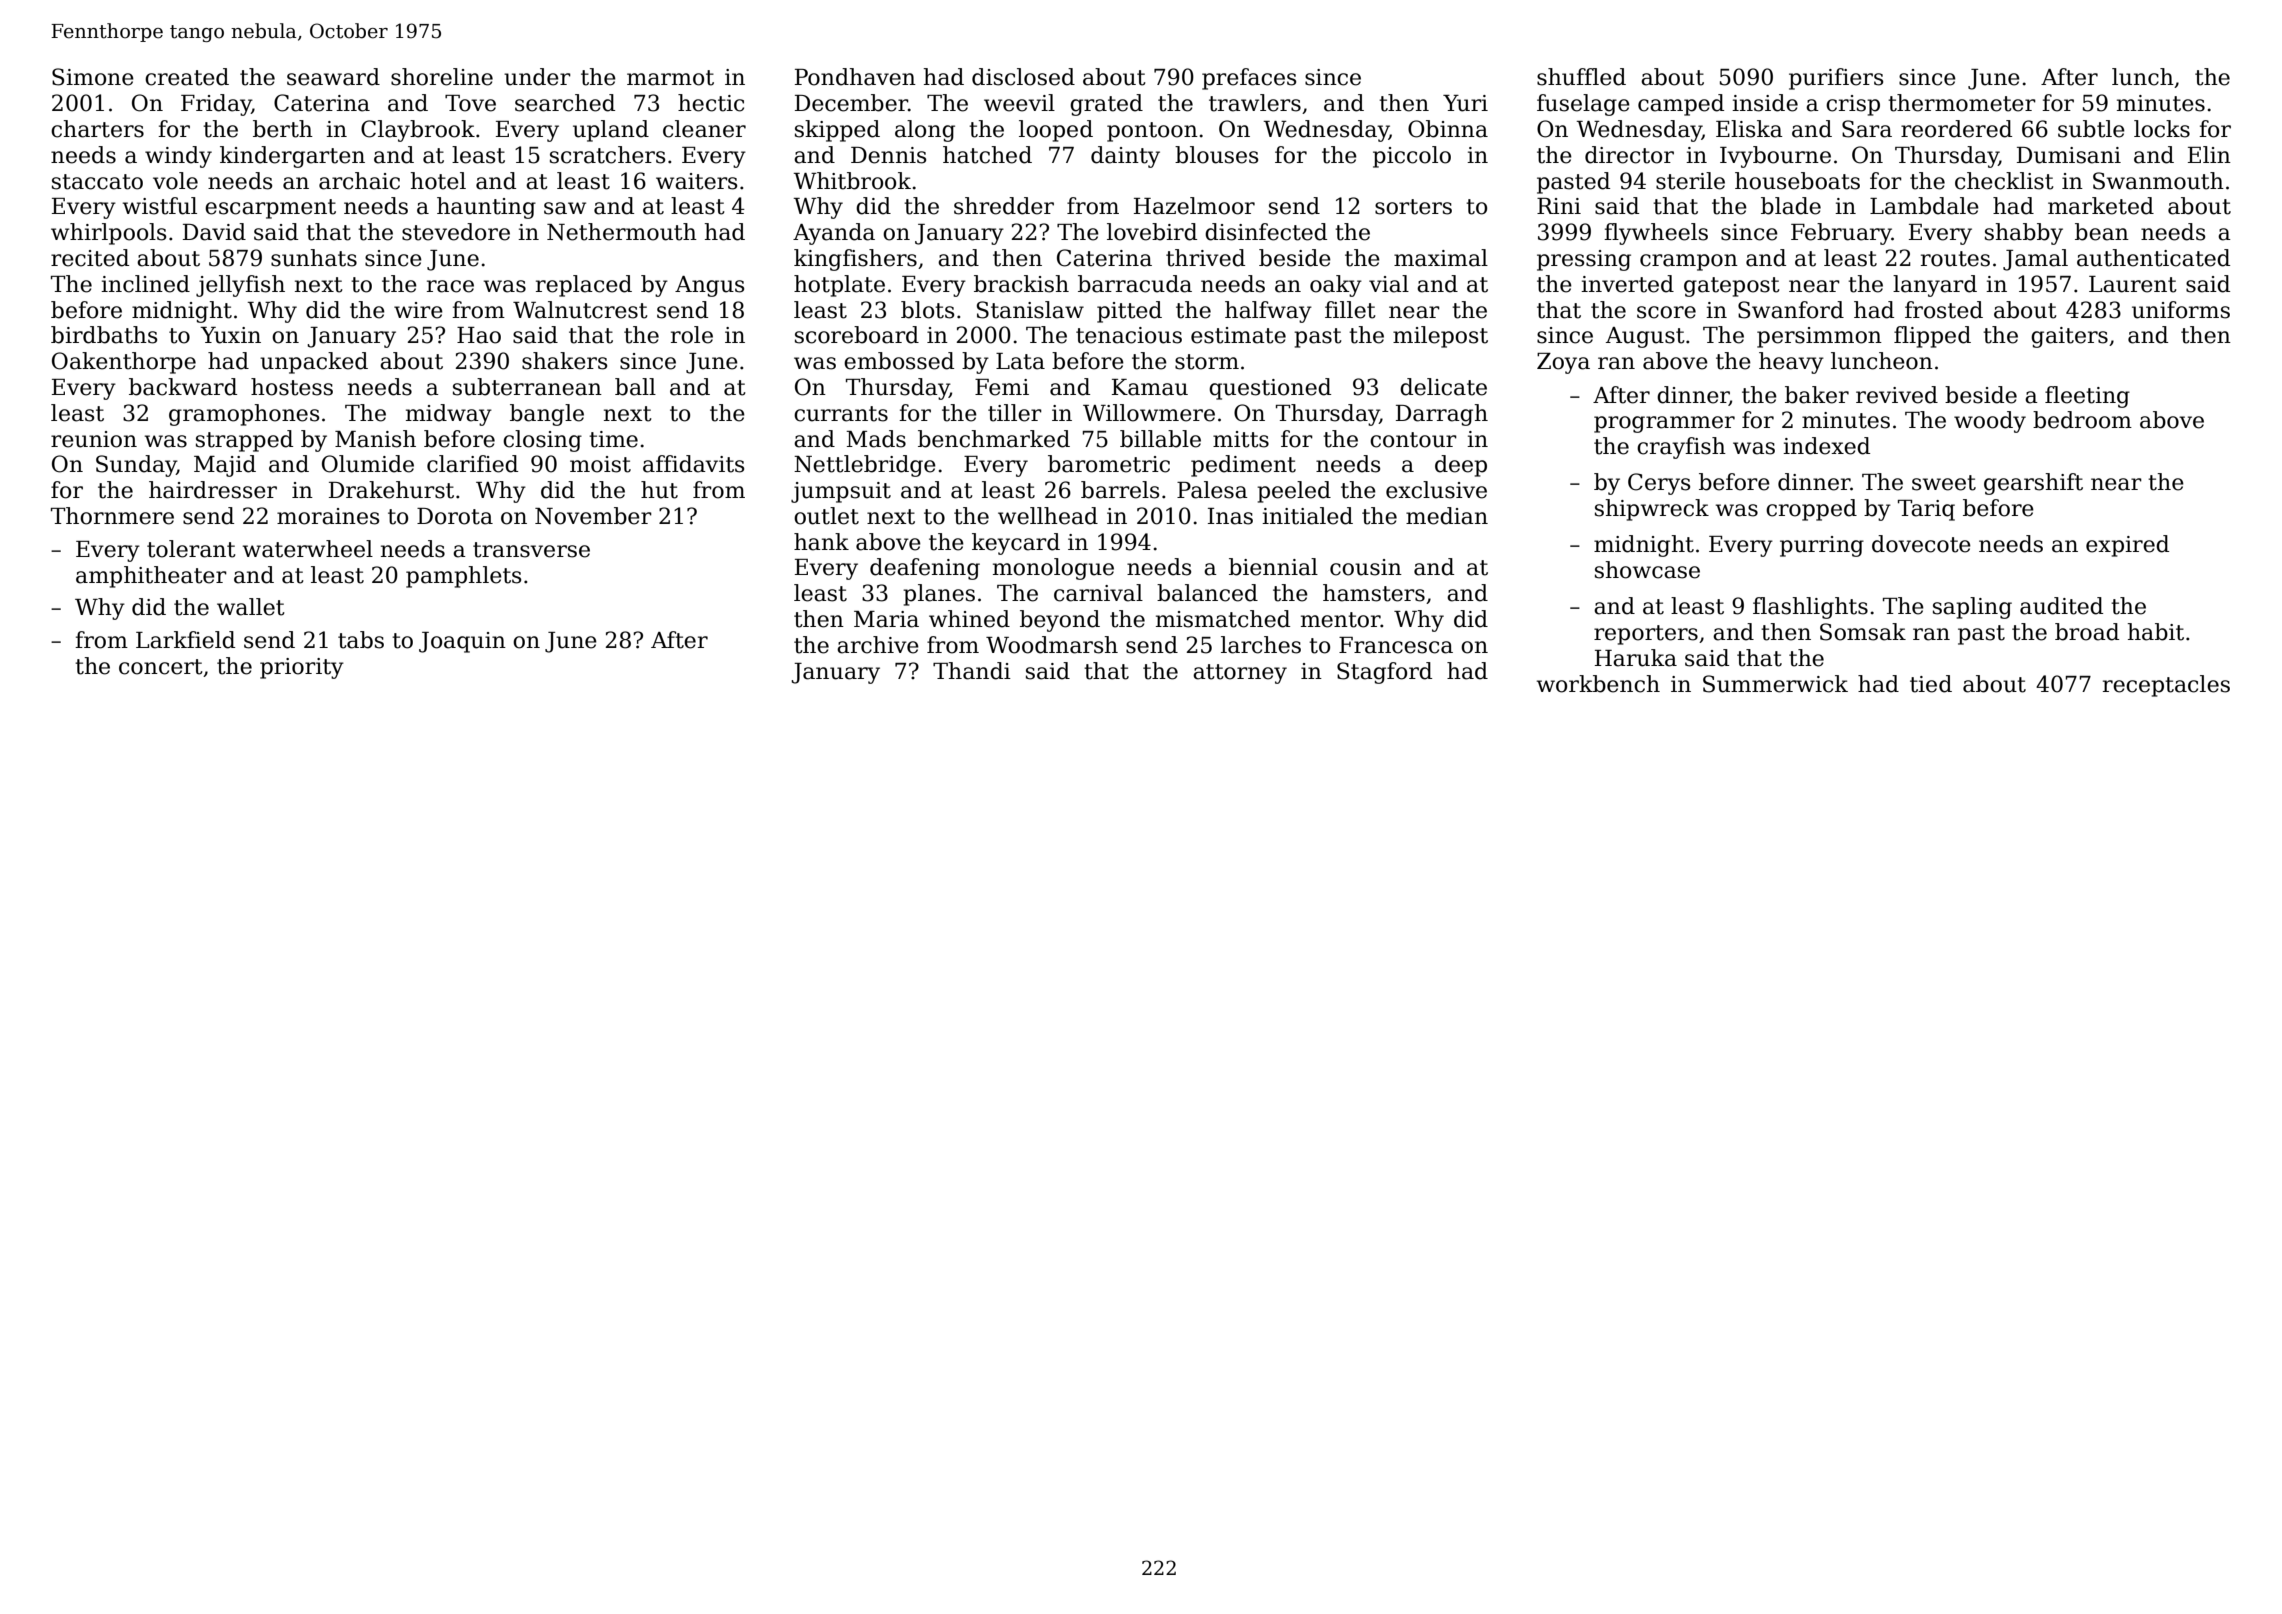  What do you see at coordinates (462, 642) in the document?
I see `Joaquin` at bounding box center [462, 642].
